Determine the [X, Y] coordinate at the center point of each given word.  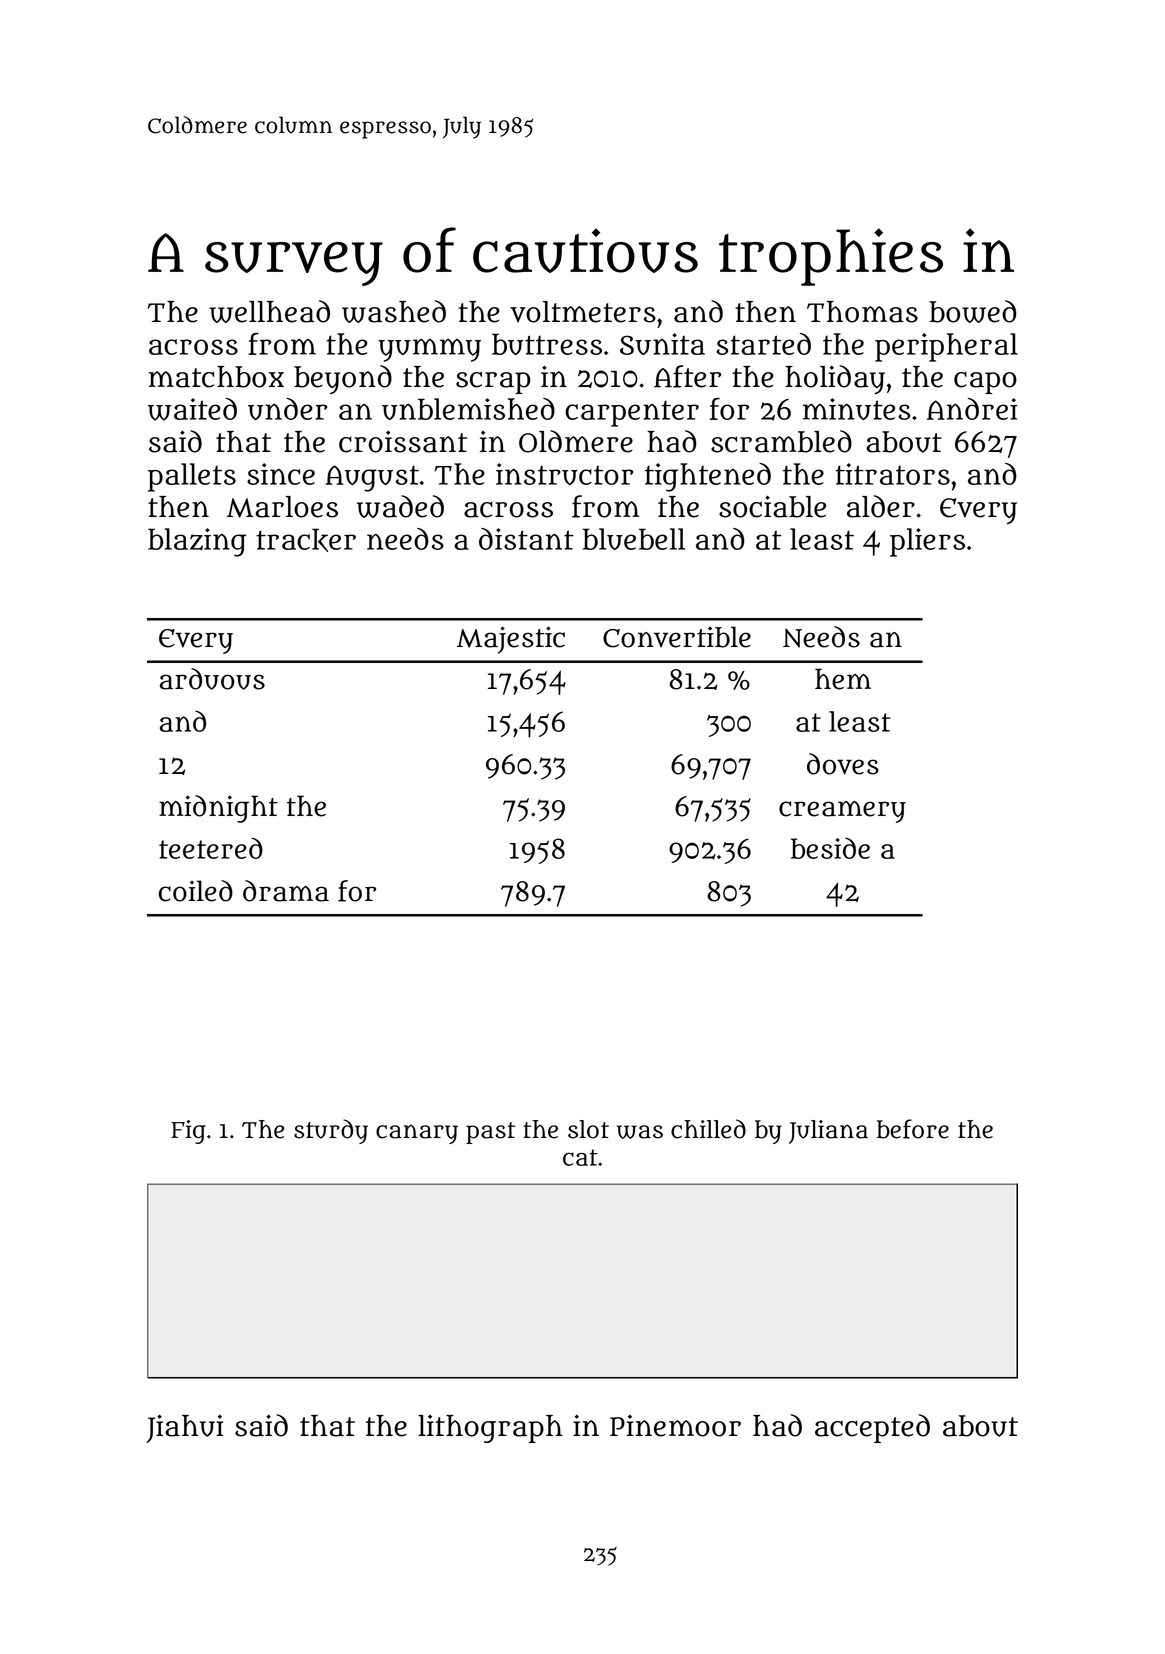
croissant [403, 442]
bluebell [634, 539]
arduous [212, 679]
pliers [927, 542]
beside [830, 848]
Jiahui [184, 1429]
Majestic [511, 640]
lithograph [490, 1429]
